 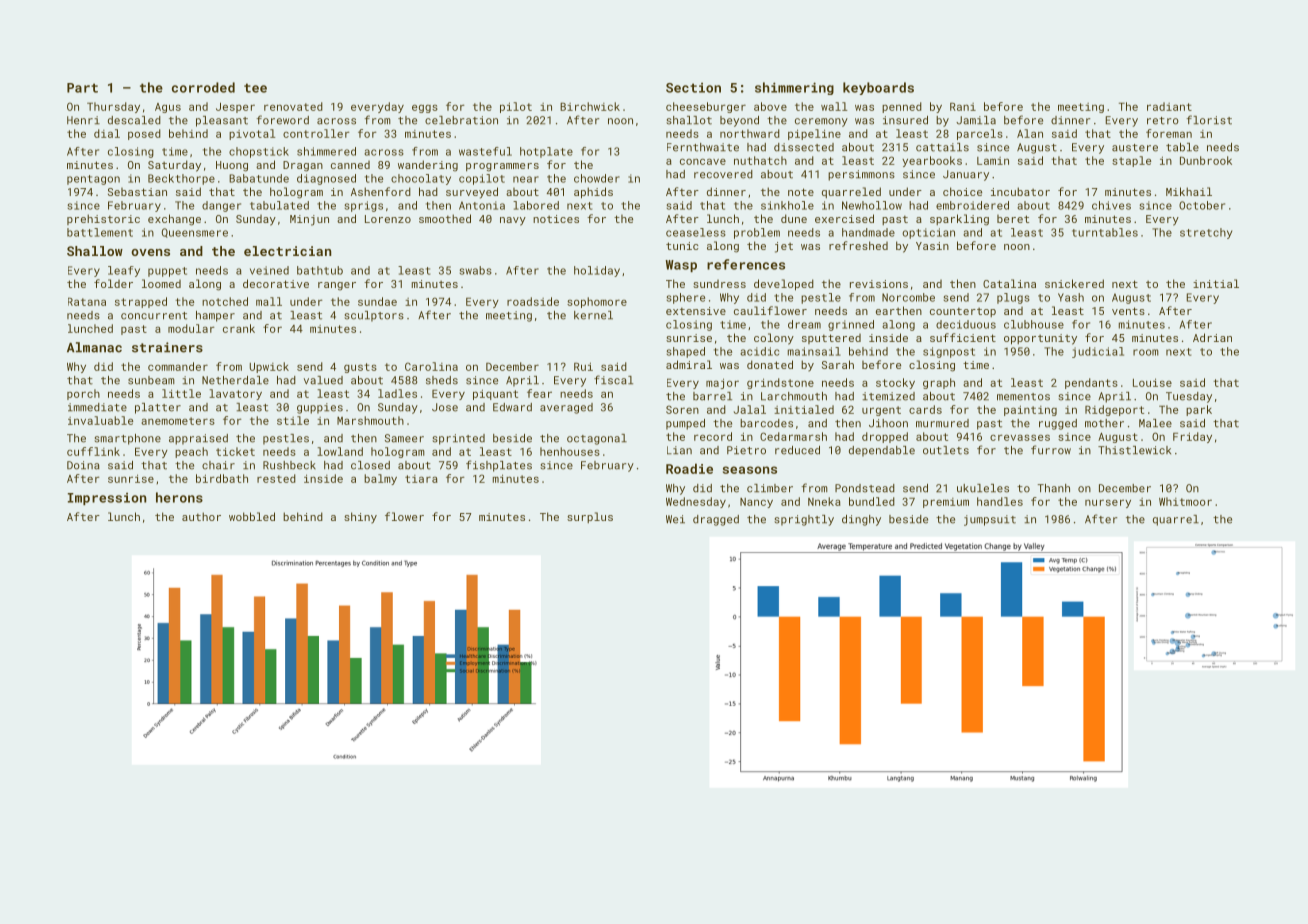 What do you see at coordinates (431, 366) in the document?
I see `Carolina` at bounding box center [431, 366].
